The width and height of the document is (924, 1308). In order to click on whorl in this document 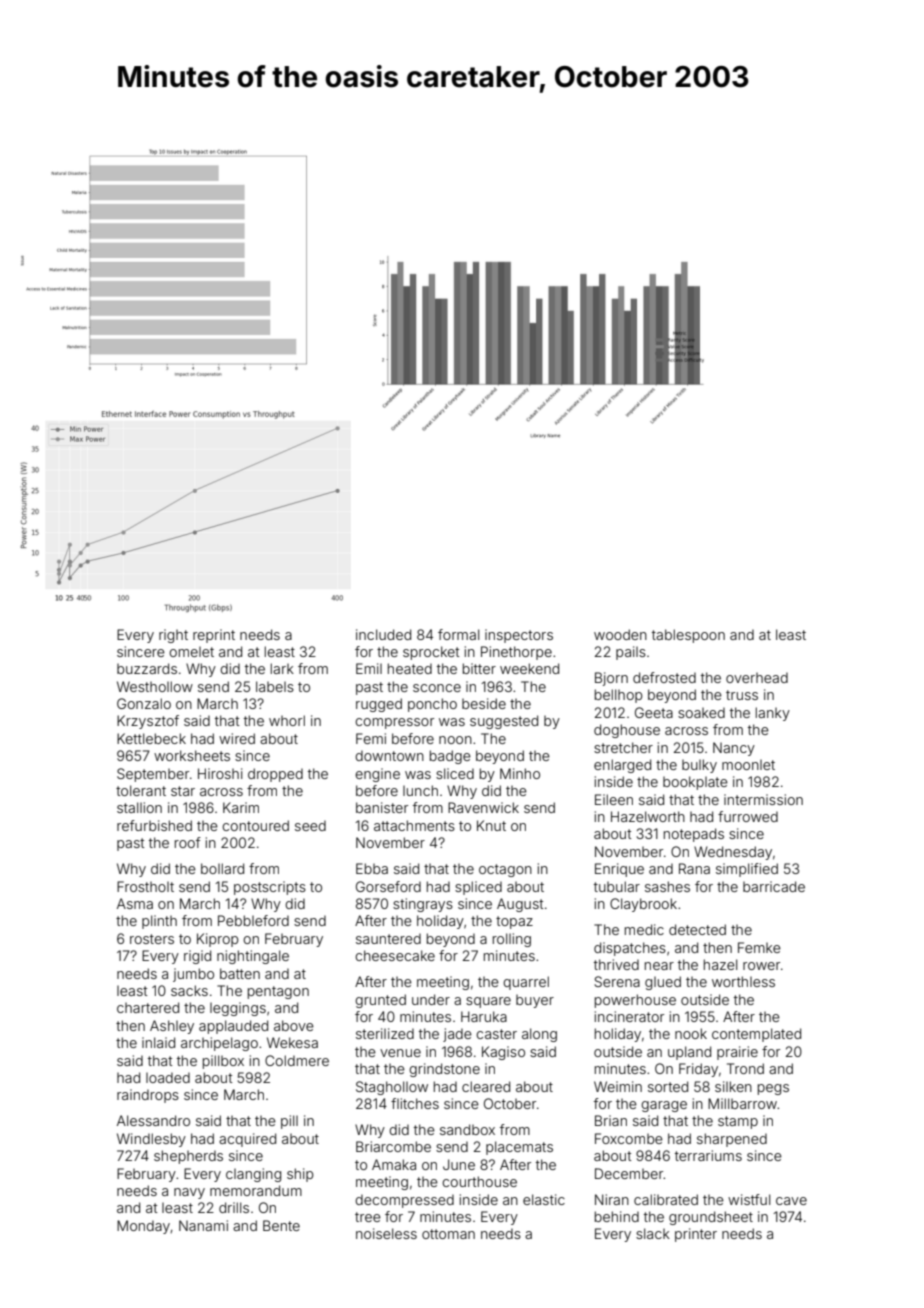, I will do `click(287, 720)`.
